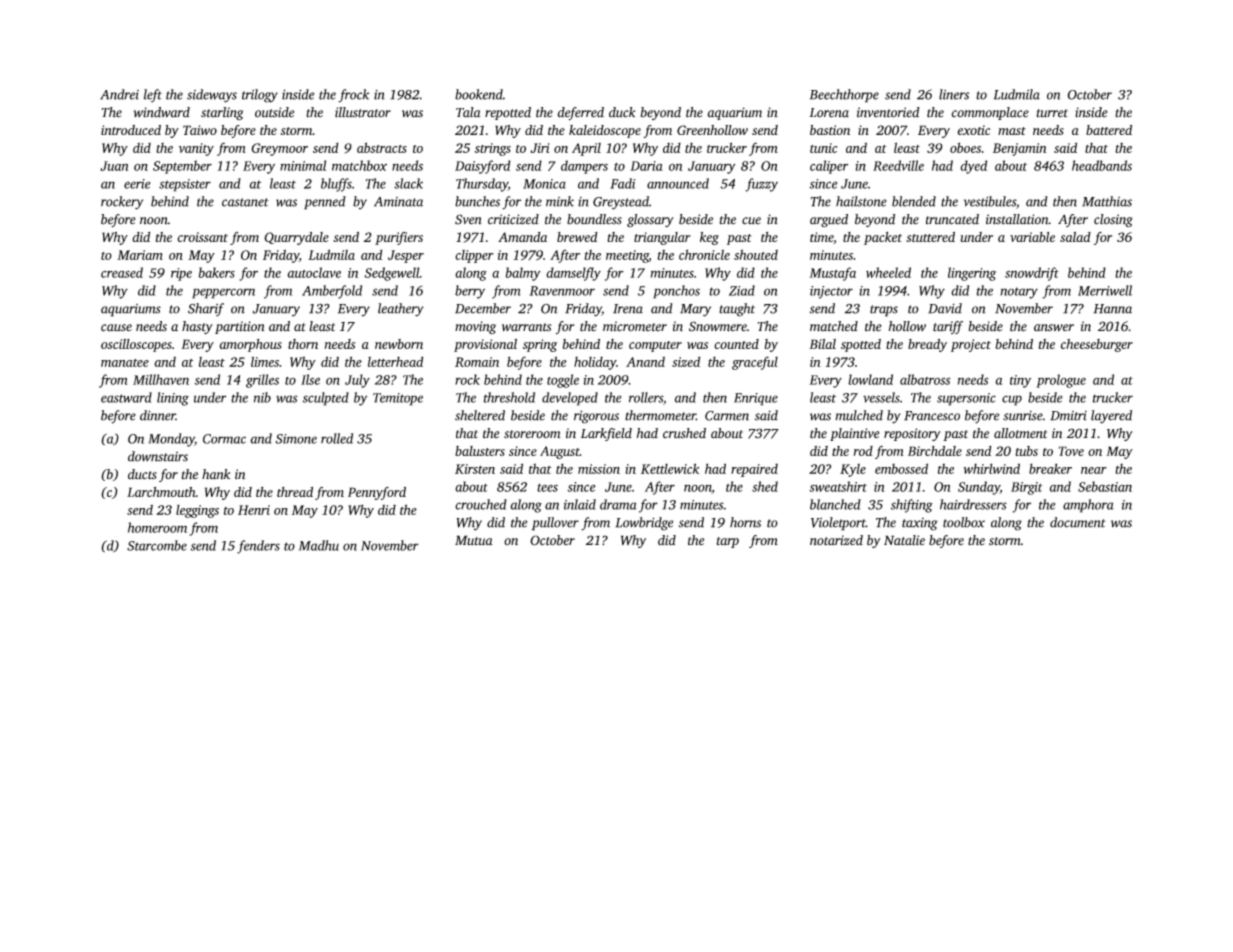 This screenshot has height=952, width=1233. I want to click on eastward, so click(126, 397).
